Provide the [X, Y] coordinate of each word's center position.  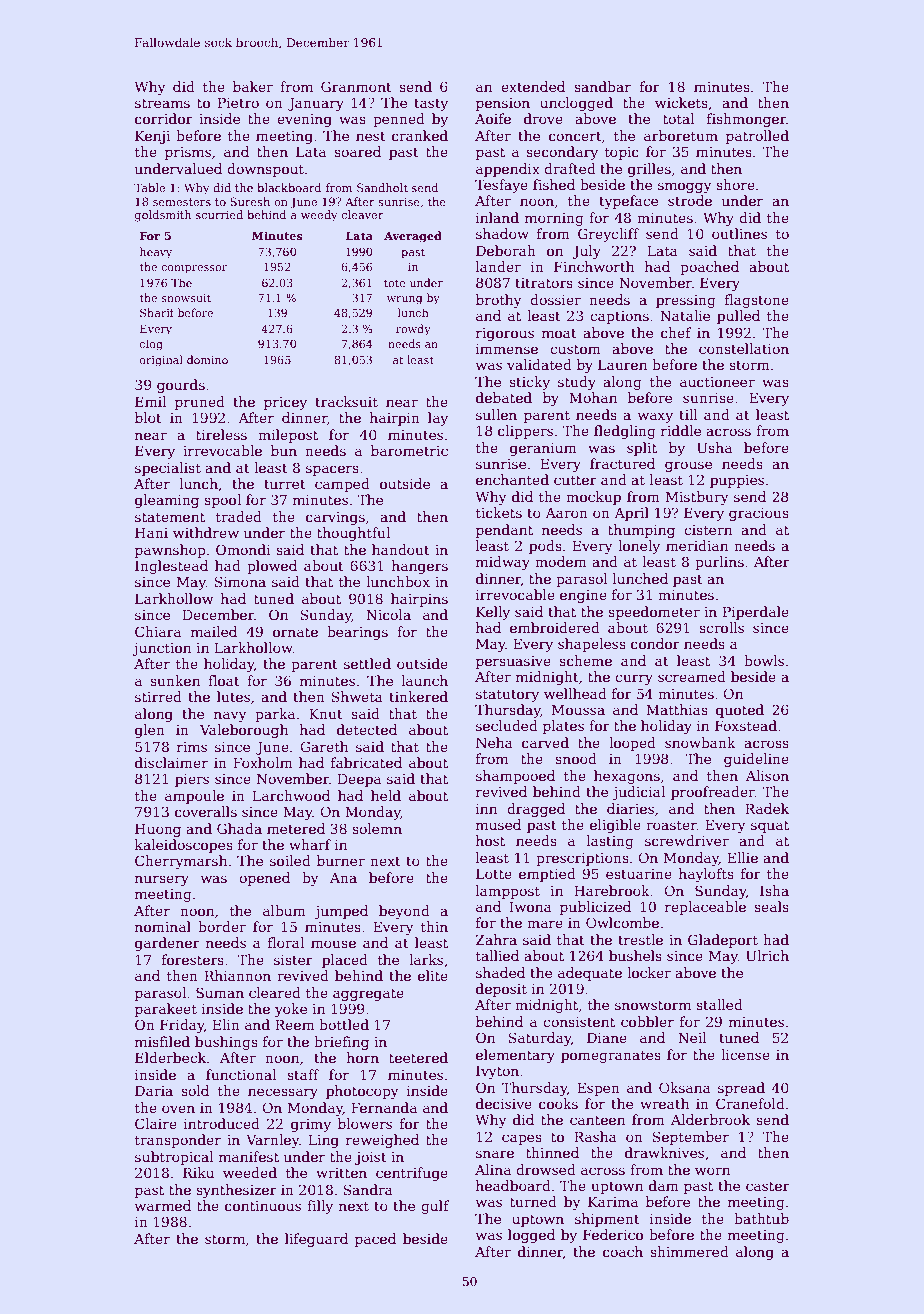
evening [304, 120]
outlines [739, 233]
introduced [222, 1123]
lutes [233, 696]
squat [770, 826]
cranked [420, 135]
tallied [497, 955]
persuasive [513, 662]
